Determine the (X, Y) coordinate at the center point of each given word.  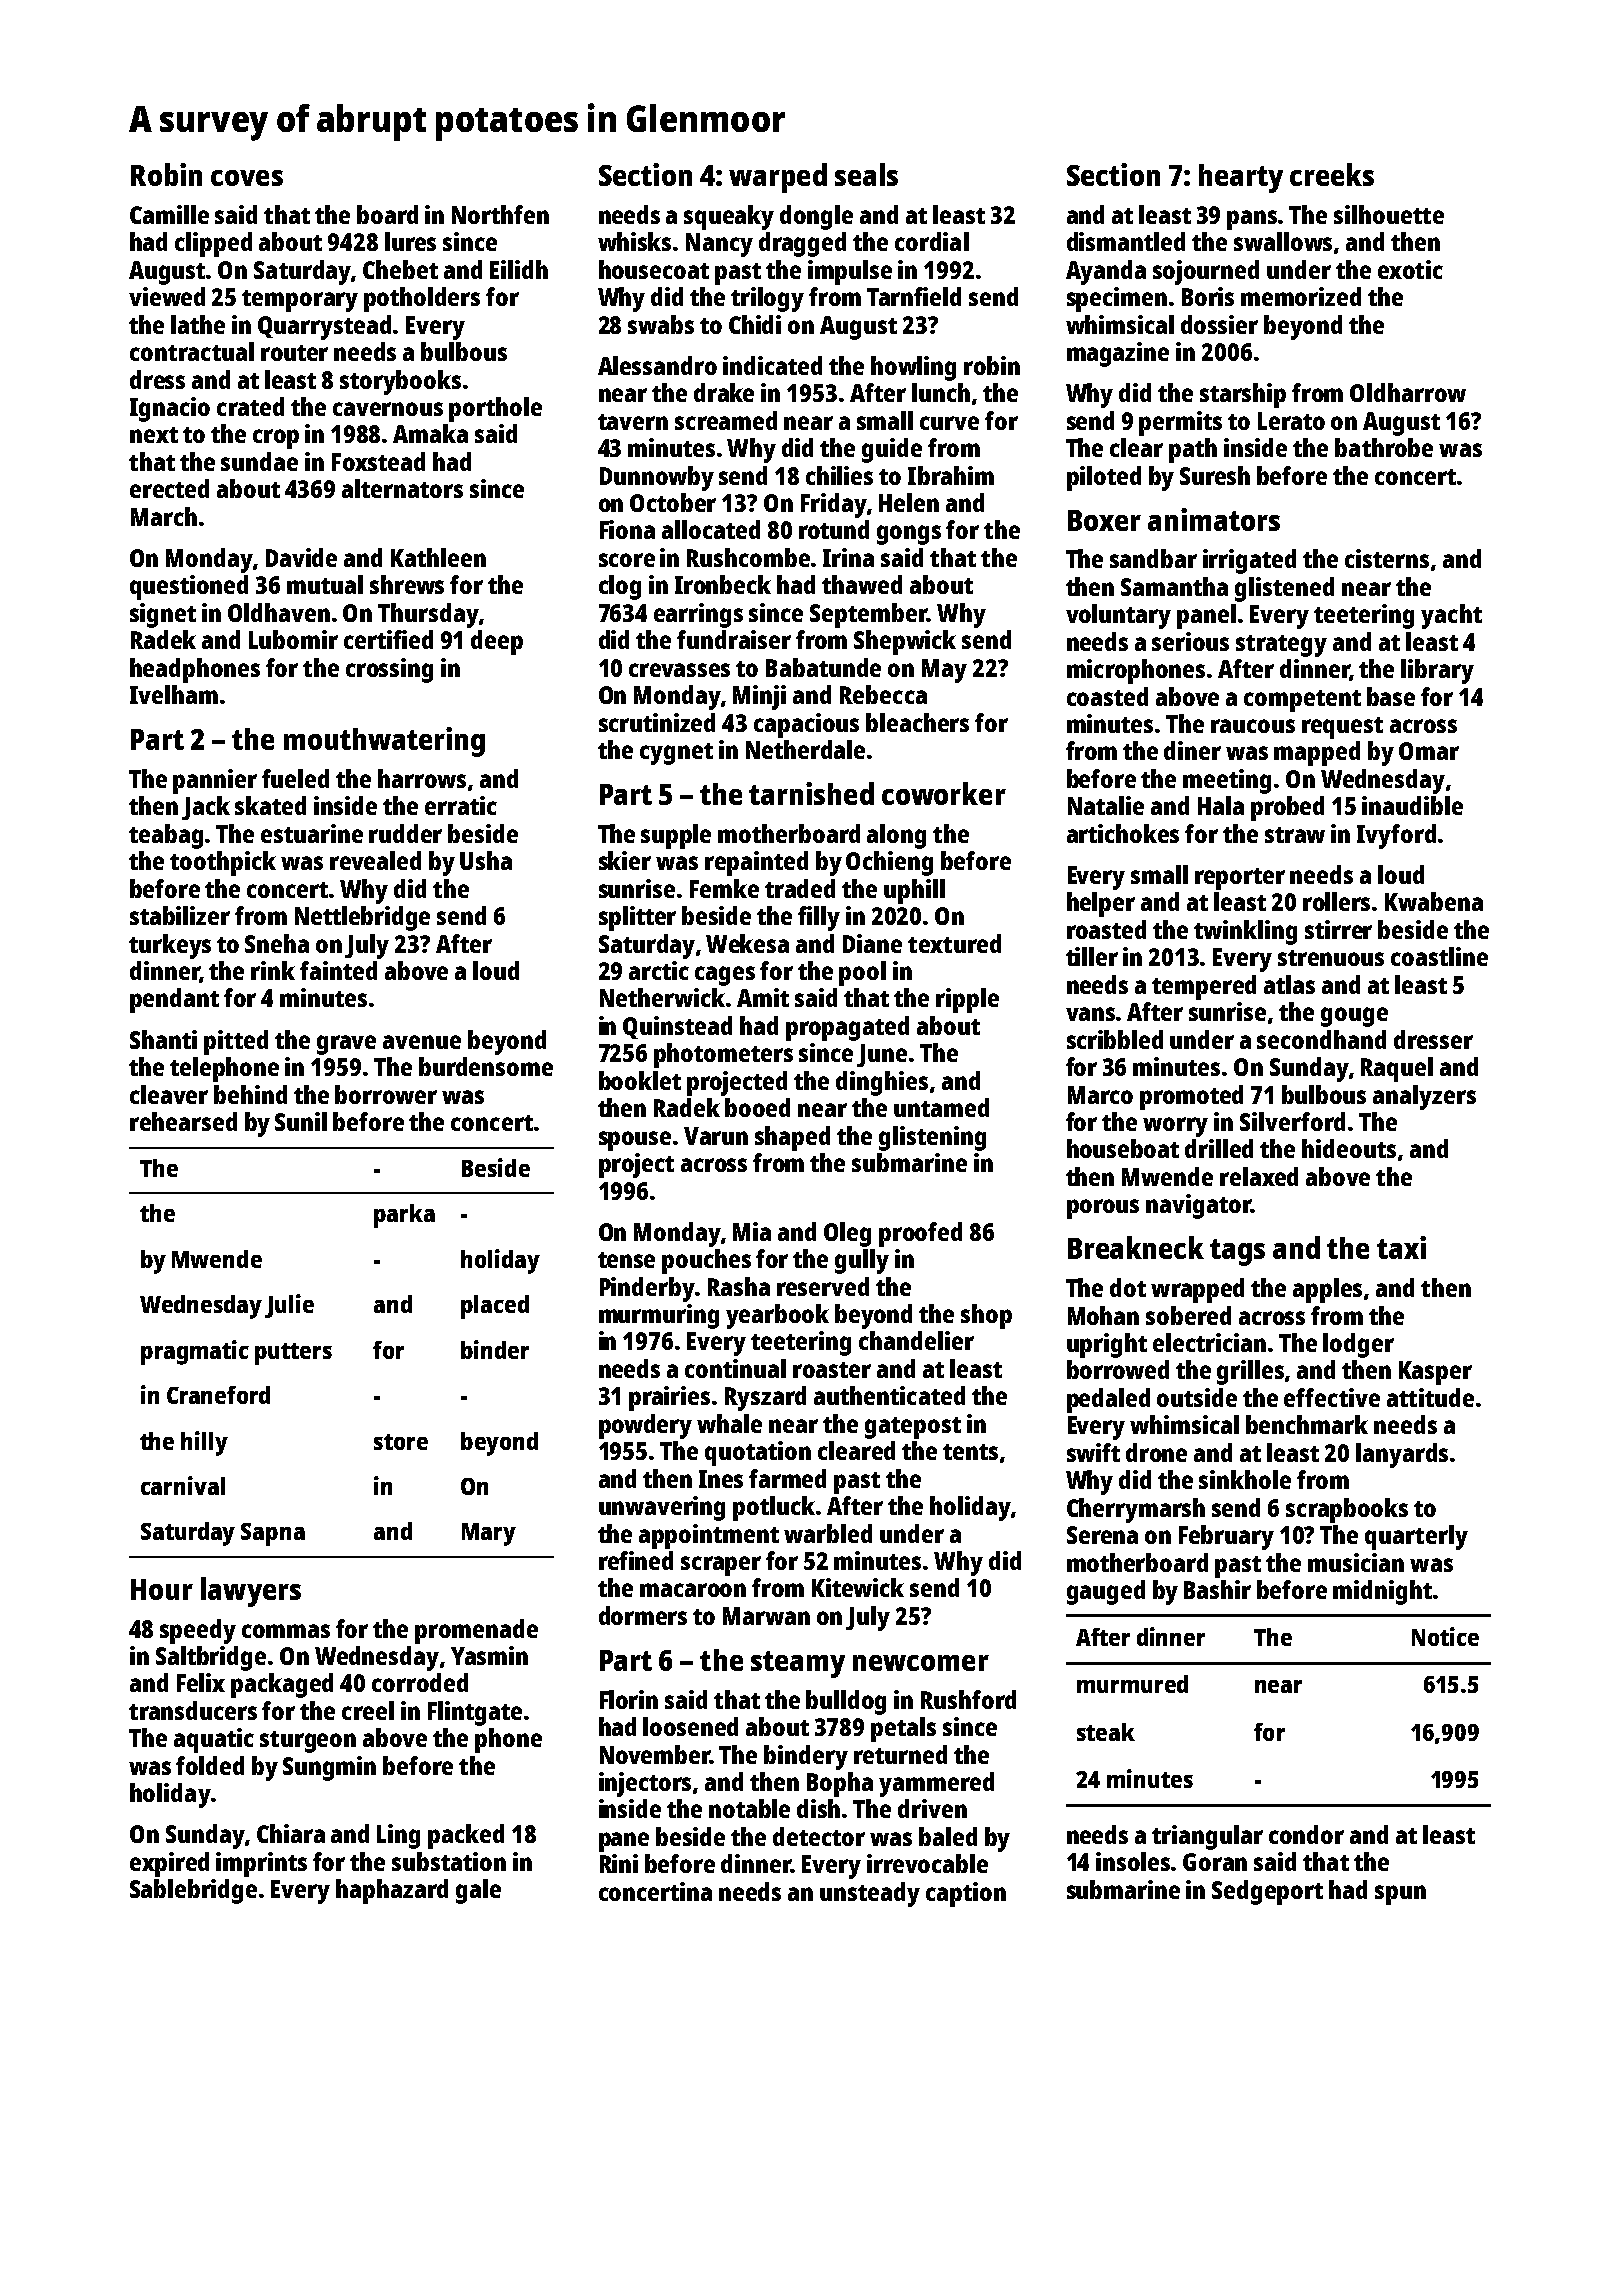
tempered (1204, 987)
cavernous (388, 409)
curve (949, 423)
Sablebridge (193, 1891)
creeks (1332, 174)
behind (250, 1094)
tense (626, 1260)
